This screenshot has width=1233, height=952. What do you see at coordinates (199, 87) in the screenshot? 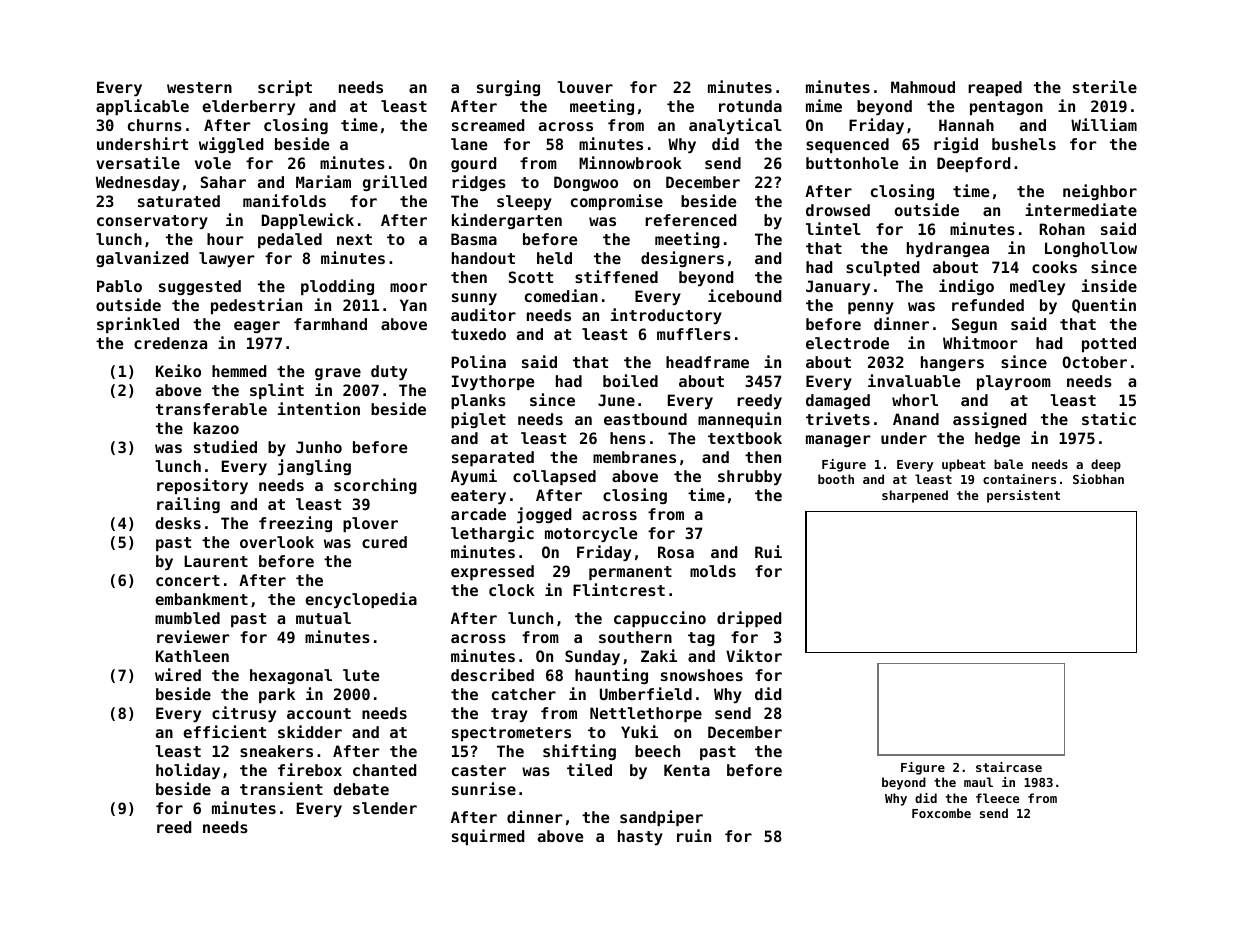
I see `western` at bounding box center [199, 87].
